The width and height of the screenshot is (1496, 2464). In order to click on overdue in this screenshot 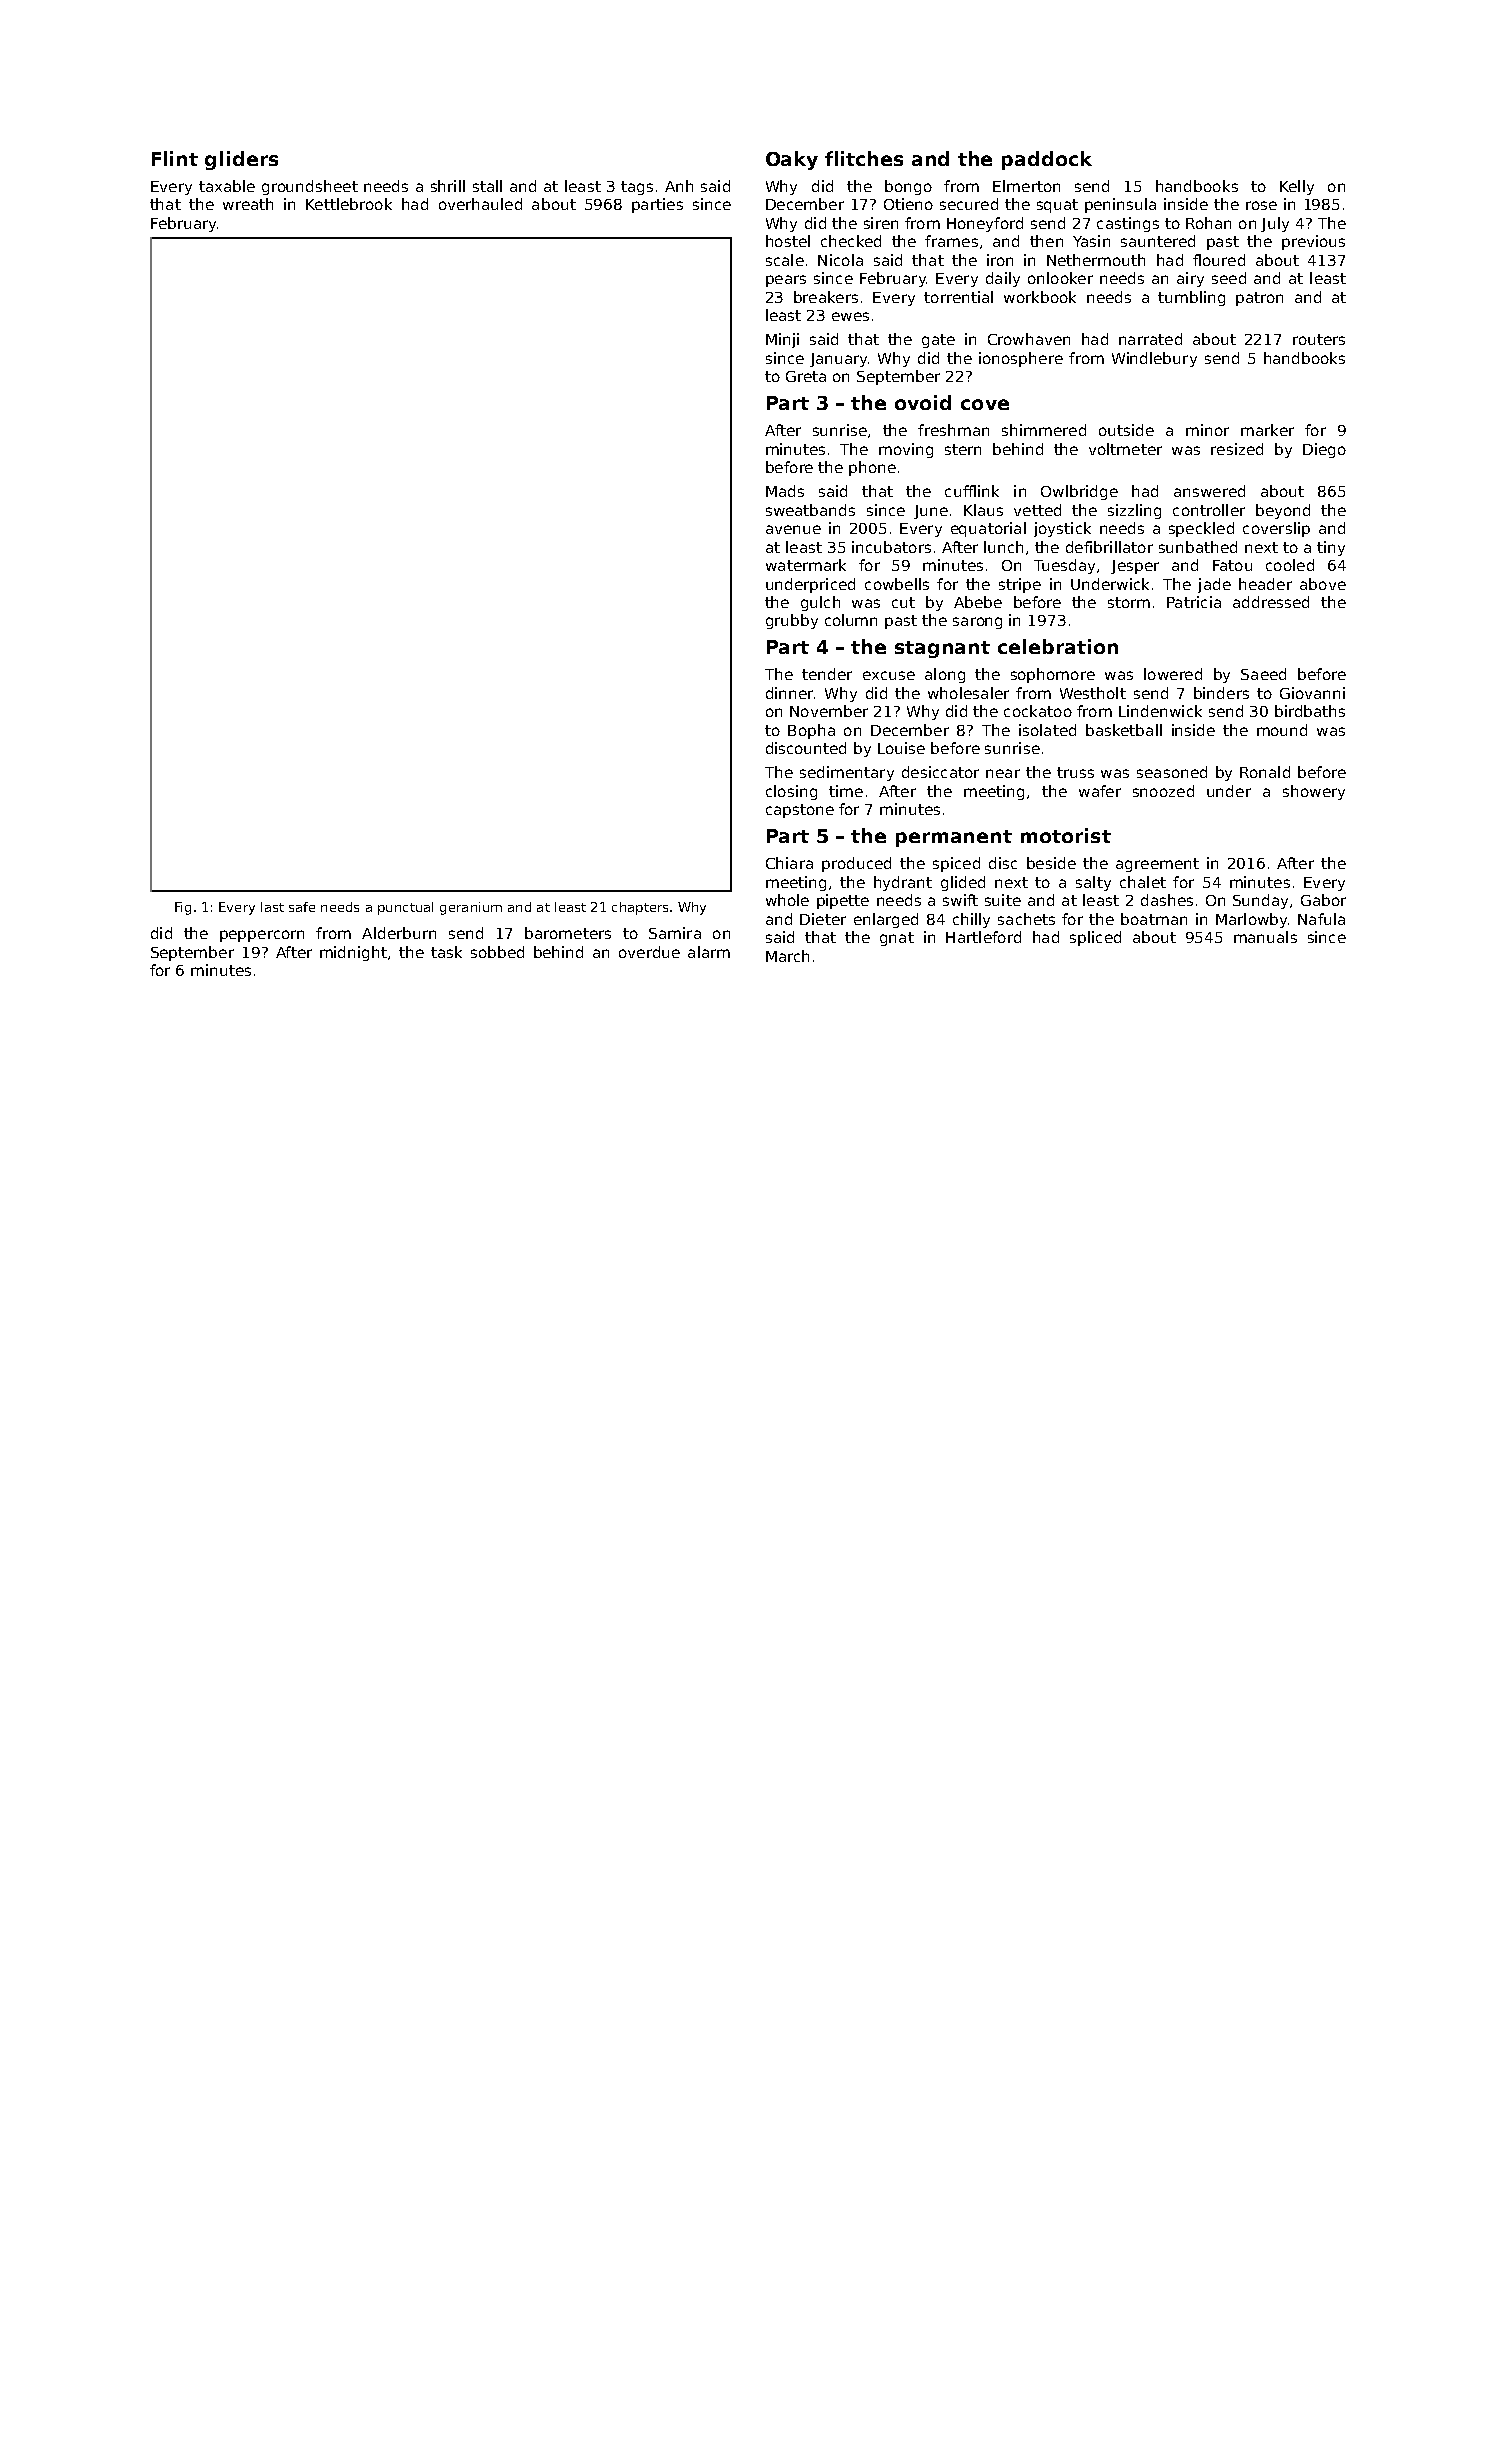, I will do `click(649, 952)`.
